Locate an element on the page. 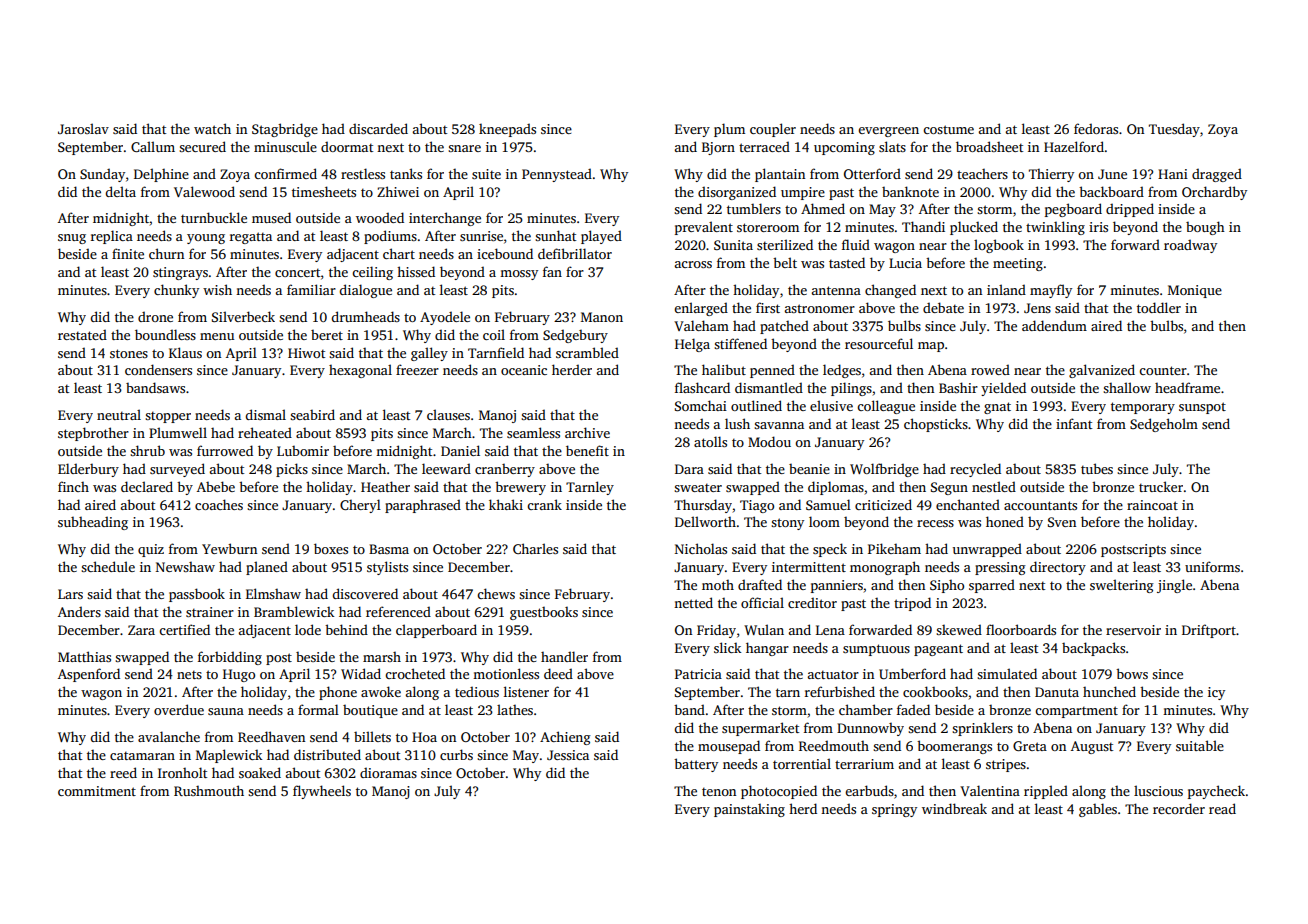 The width and height of the document is (1308, 924). Helga is located at coordinates (692, 345).
